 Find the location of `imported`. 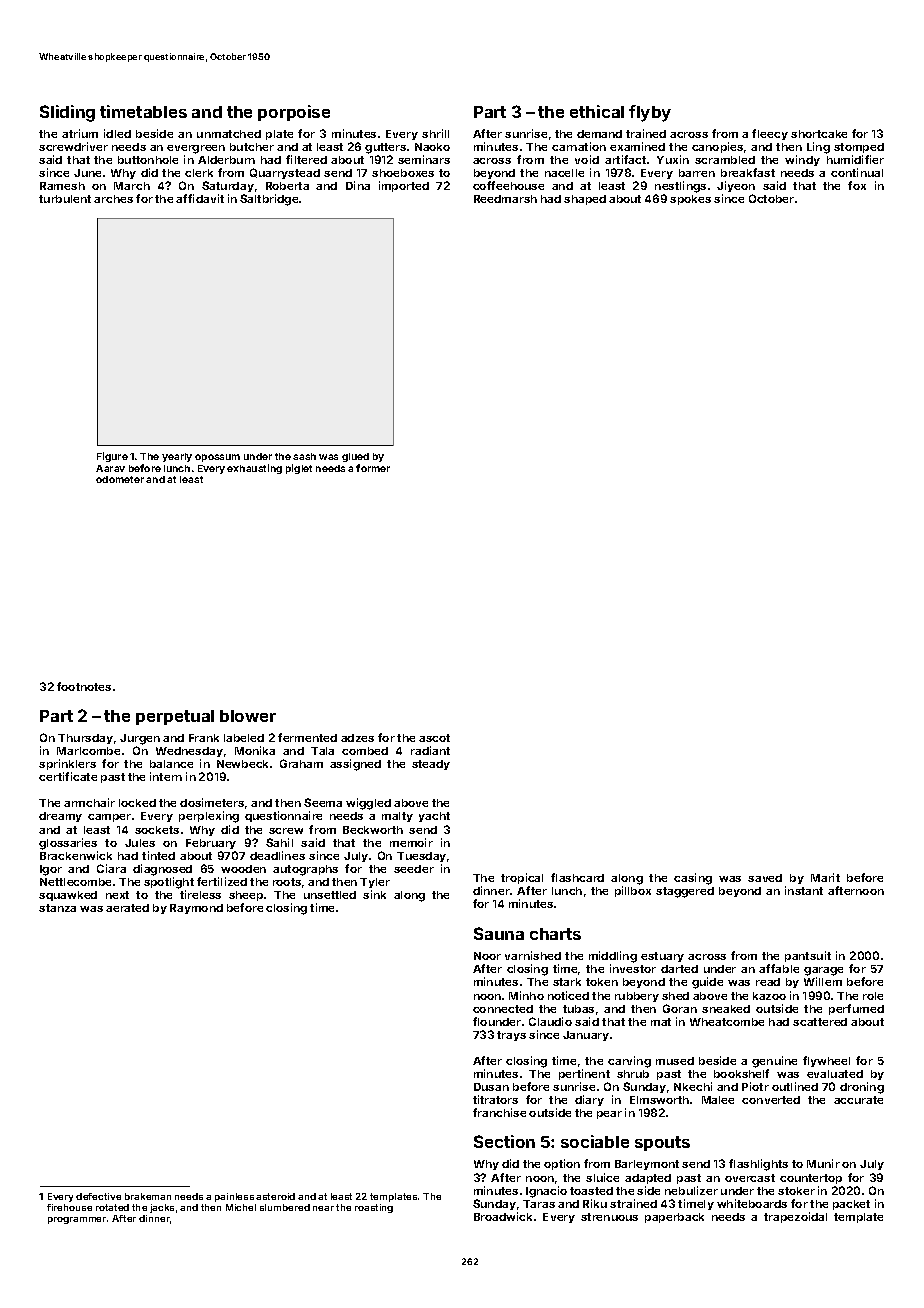

imported is located at coordinates (404, 186).
